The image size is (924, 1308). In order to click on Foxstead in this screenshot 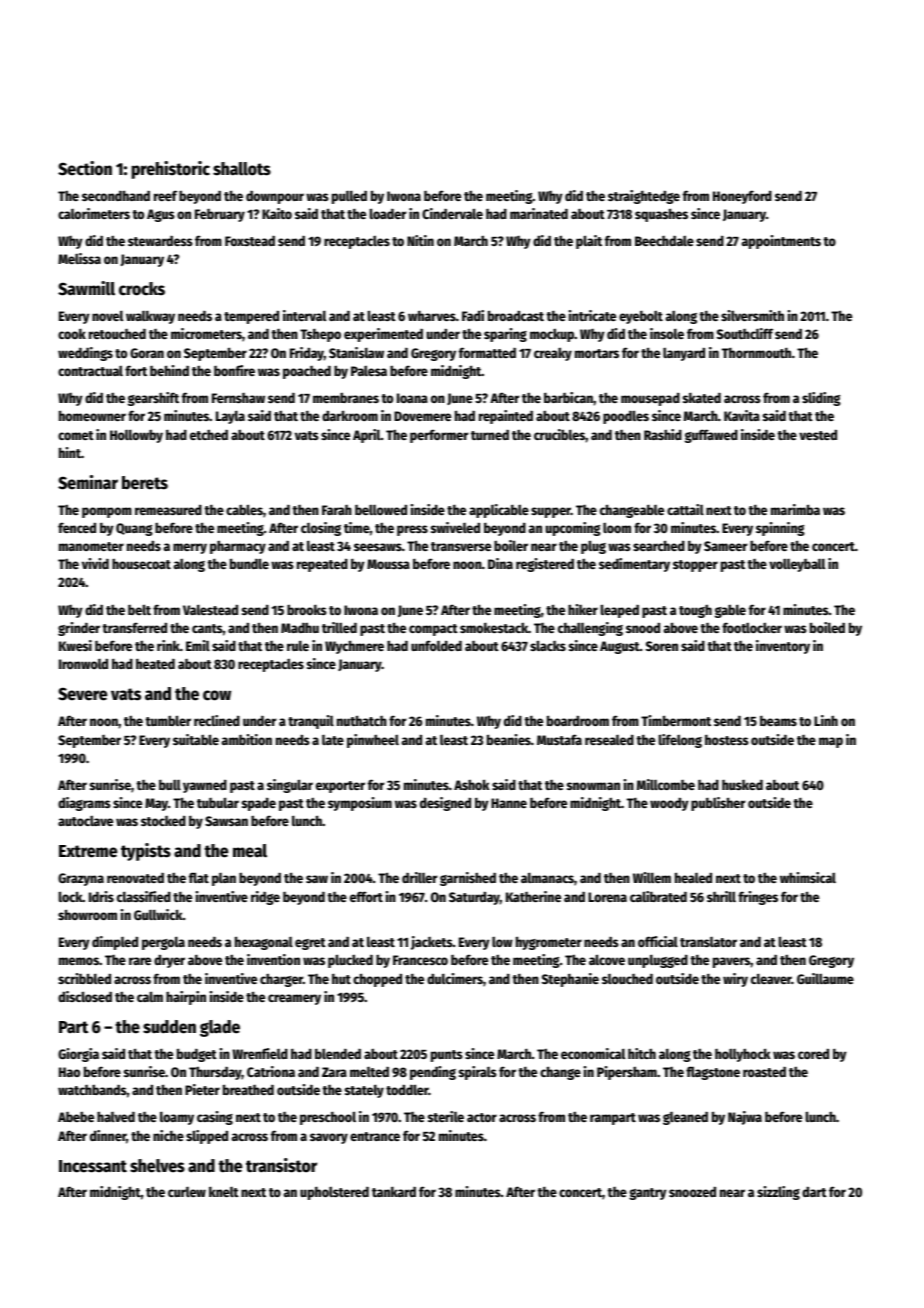, I will do `click(250, 241)`.
